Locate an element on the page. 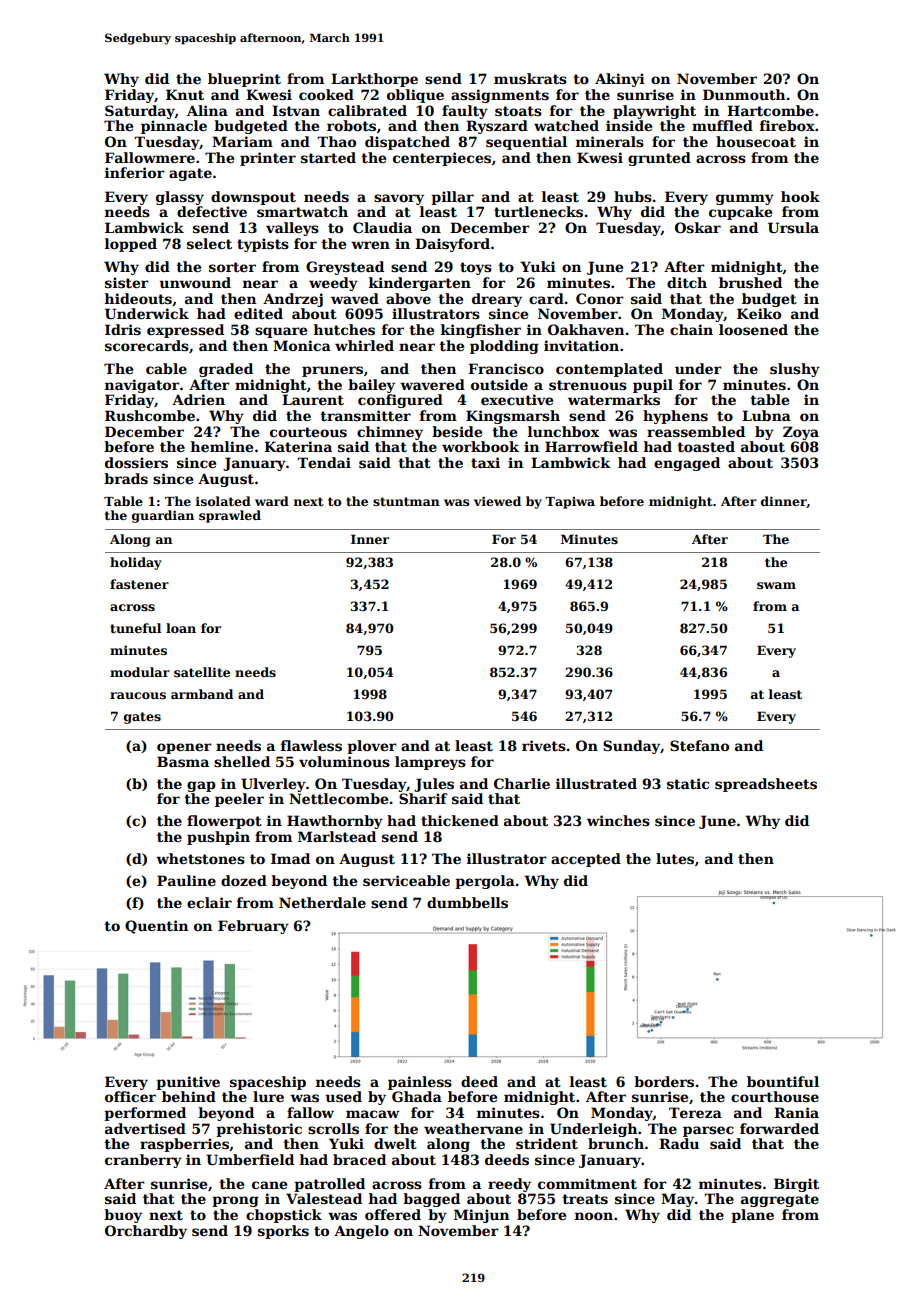  sprawled is located at coordinates (230, 516).
